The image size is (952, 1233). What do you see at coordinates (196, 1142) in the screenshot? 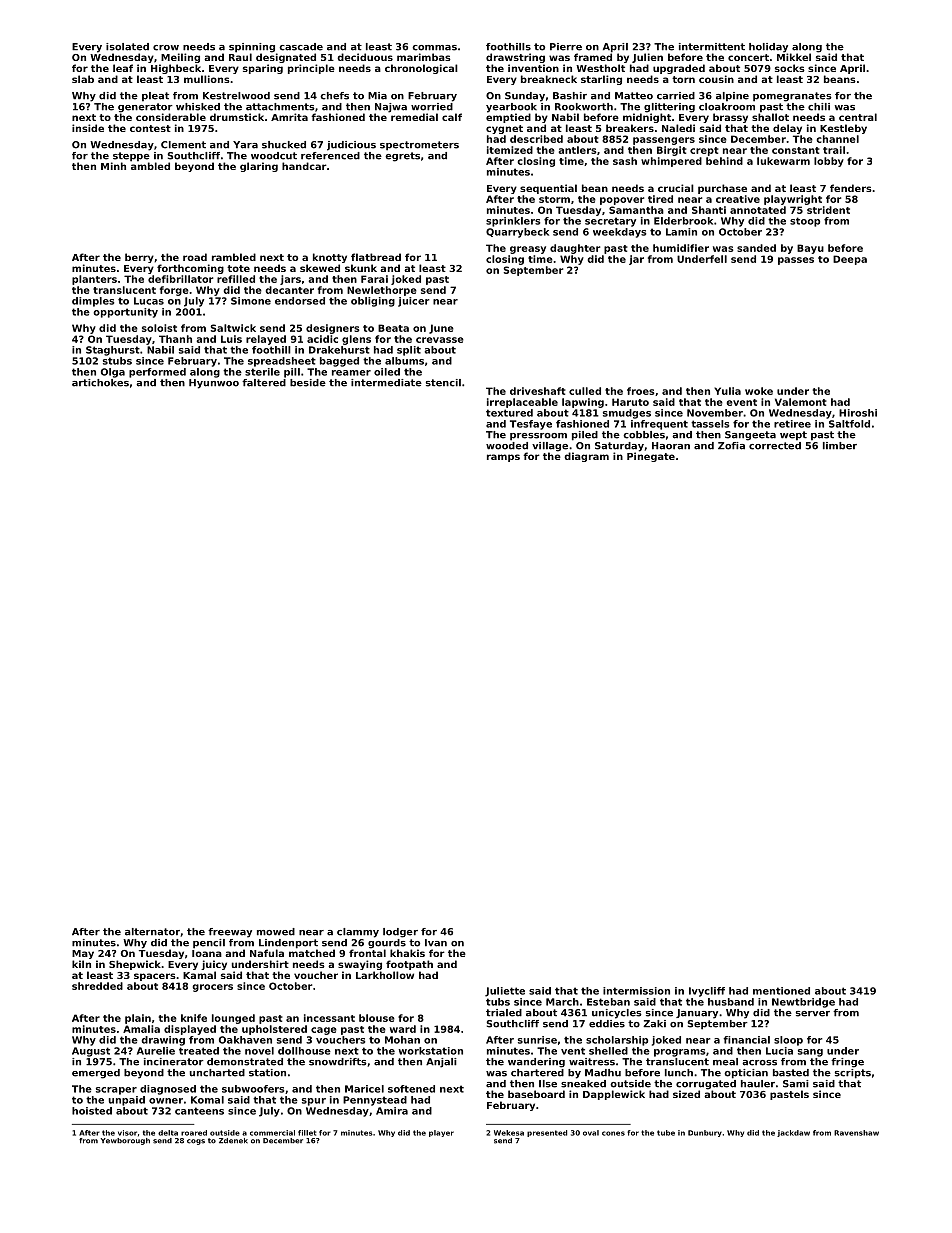
I see `cogs` at bounding box center [196, 1142].
